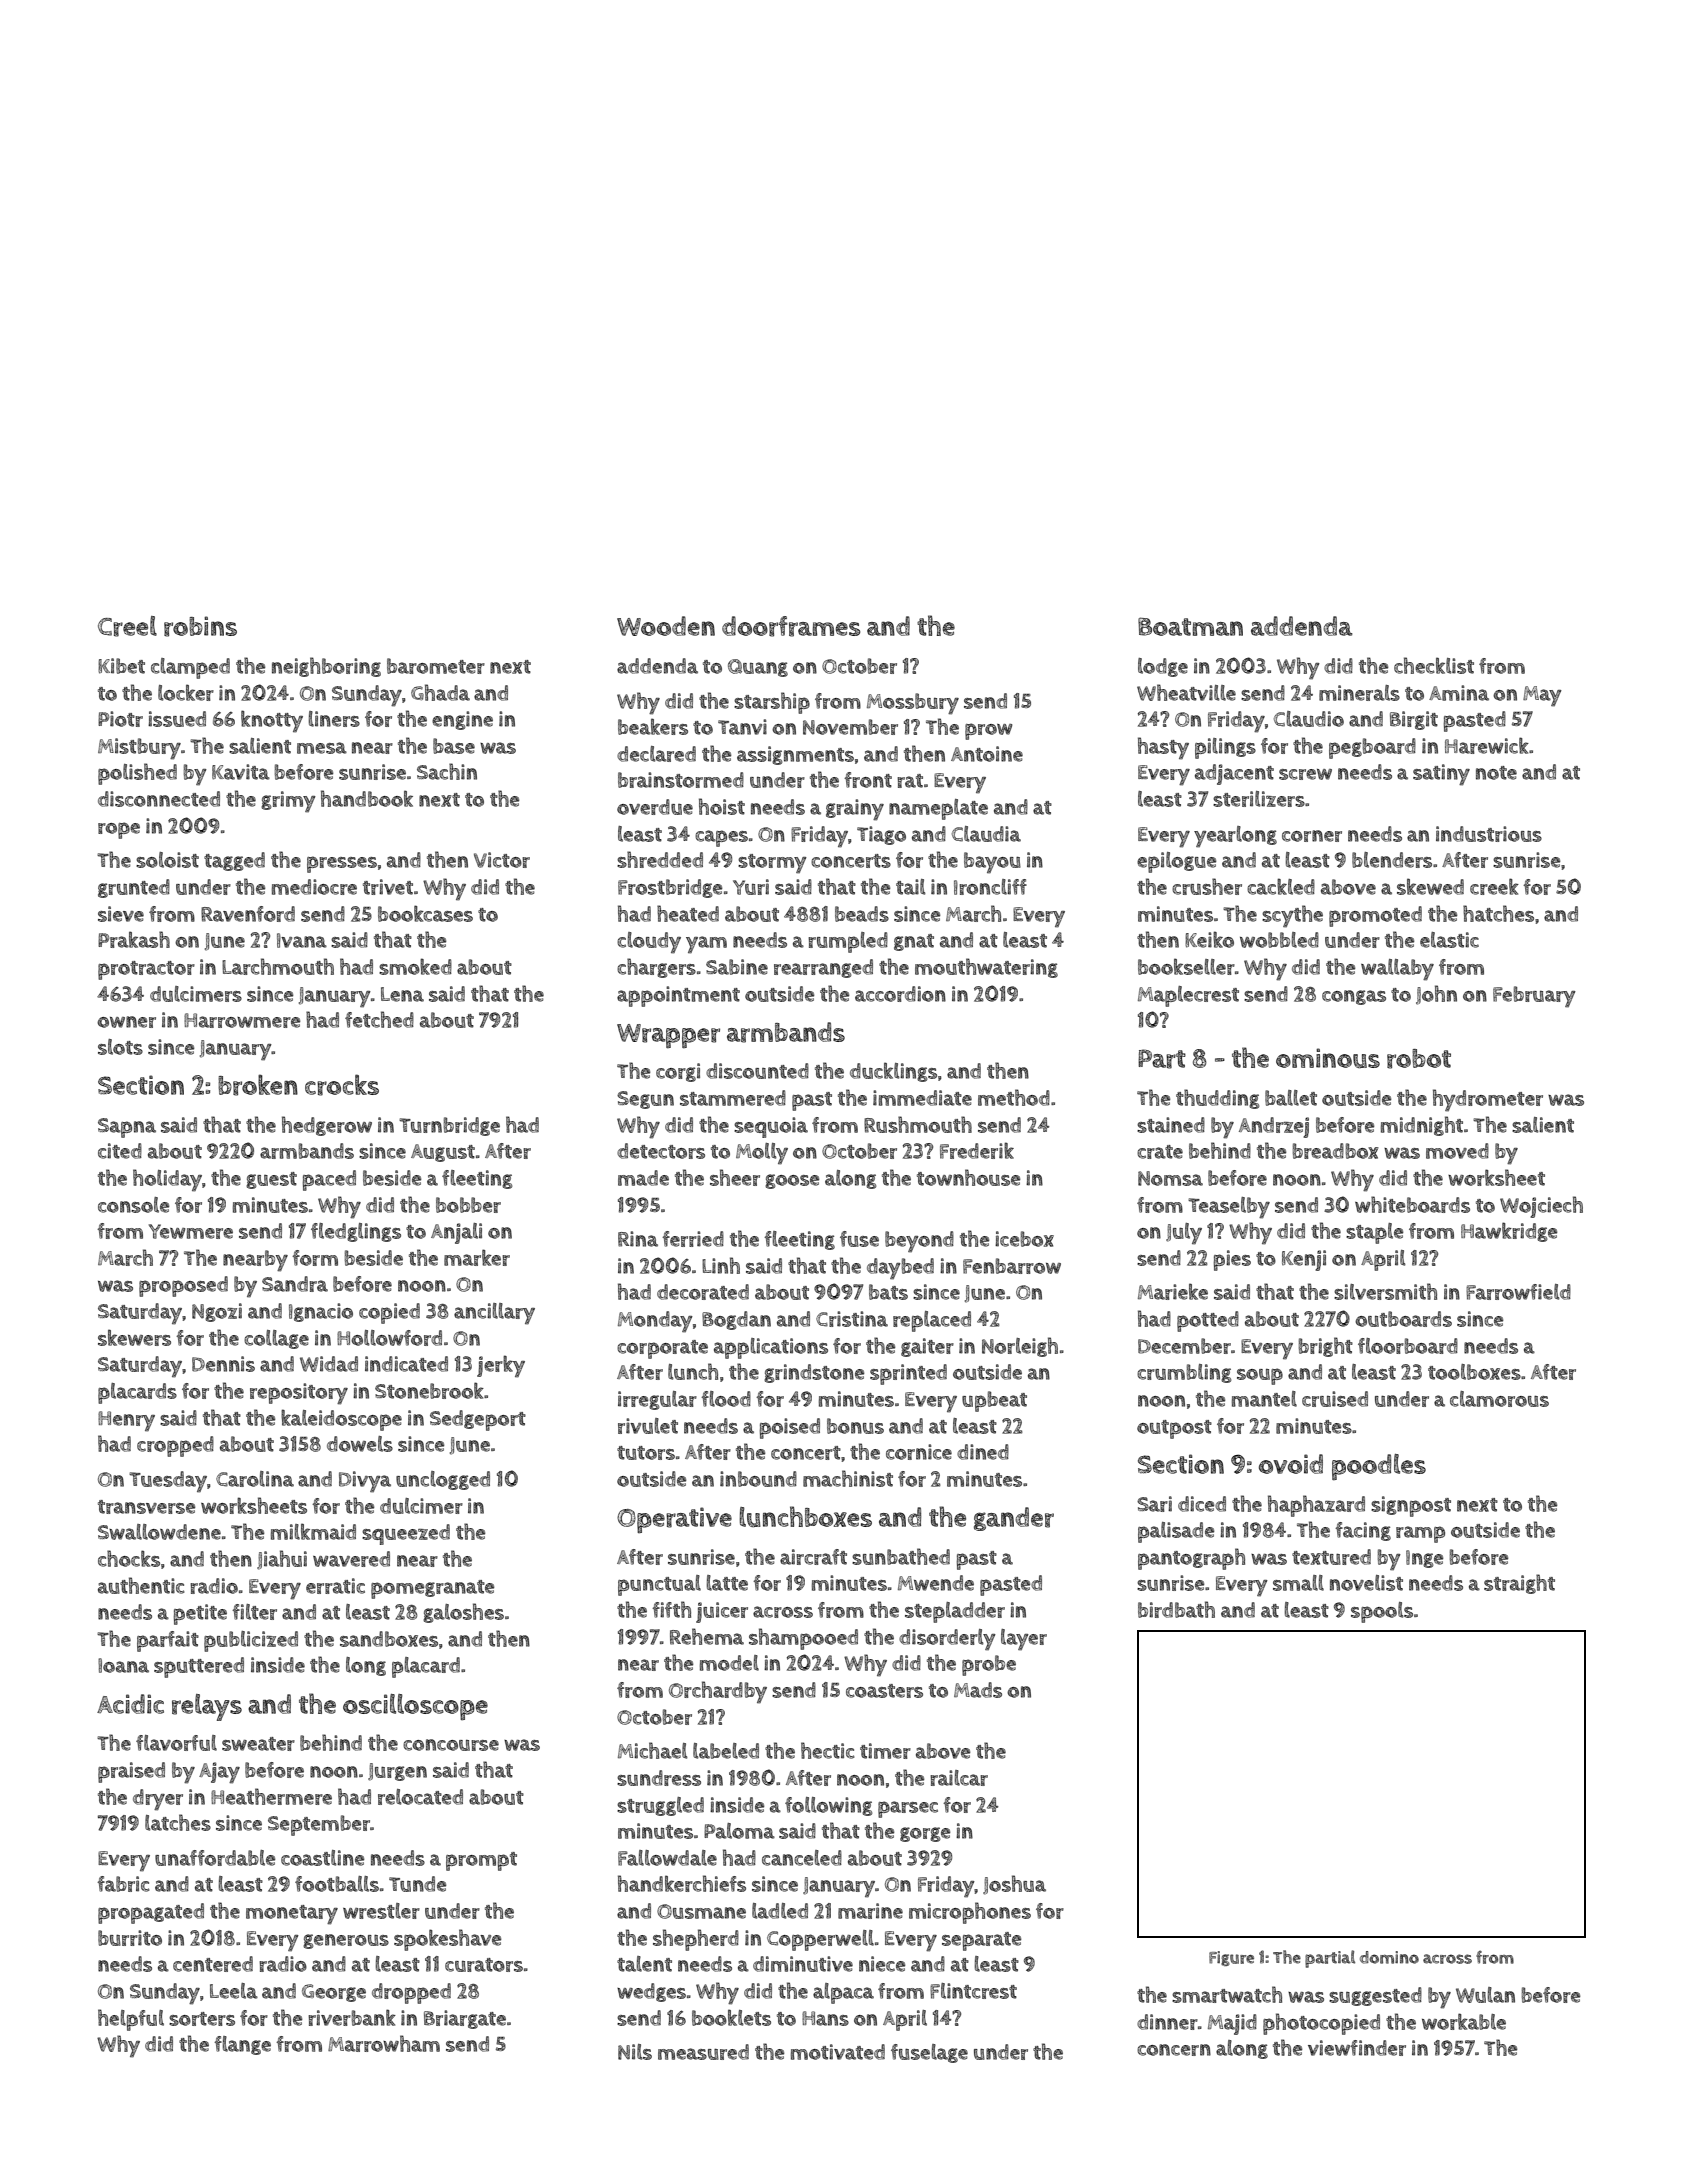  I want to click on checklist, so click(1434, 665).
